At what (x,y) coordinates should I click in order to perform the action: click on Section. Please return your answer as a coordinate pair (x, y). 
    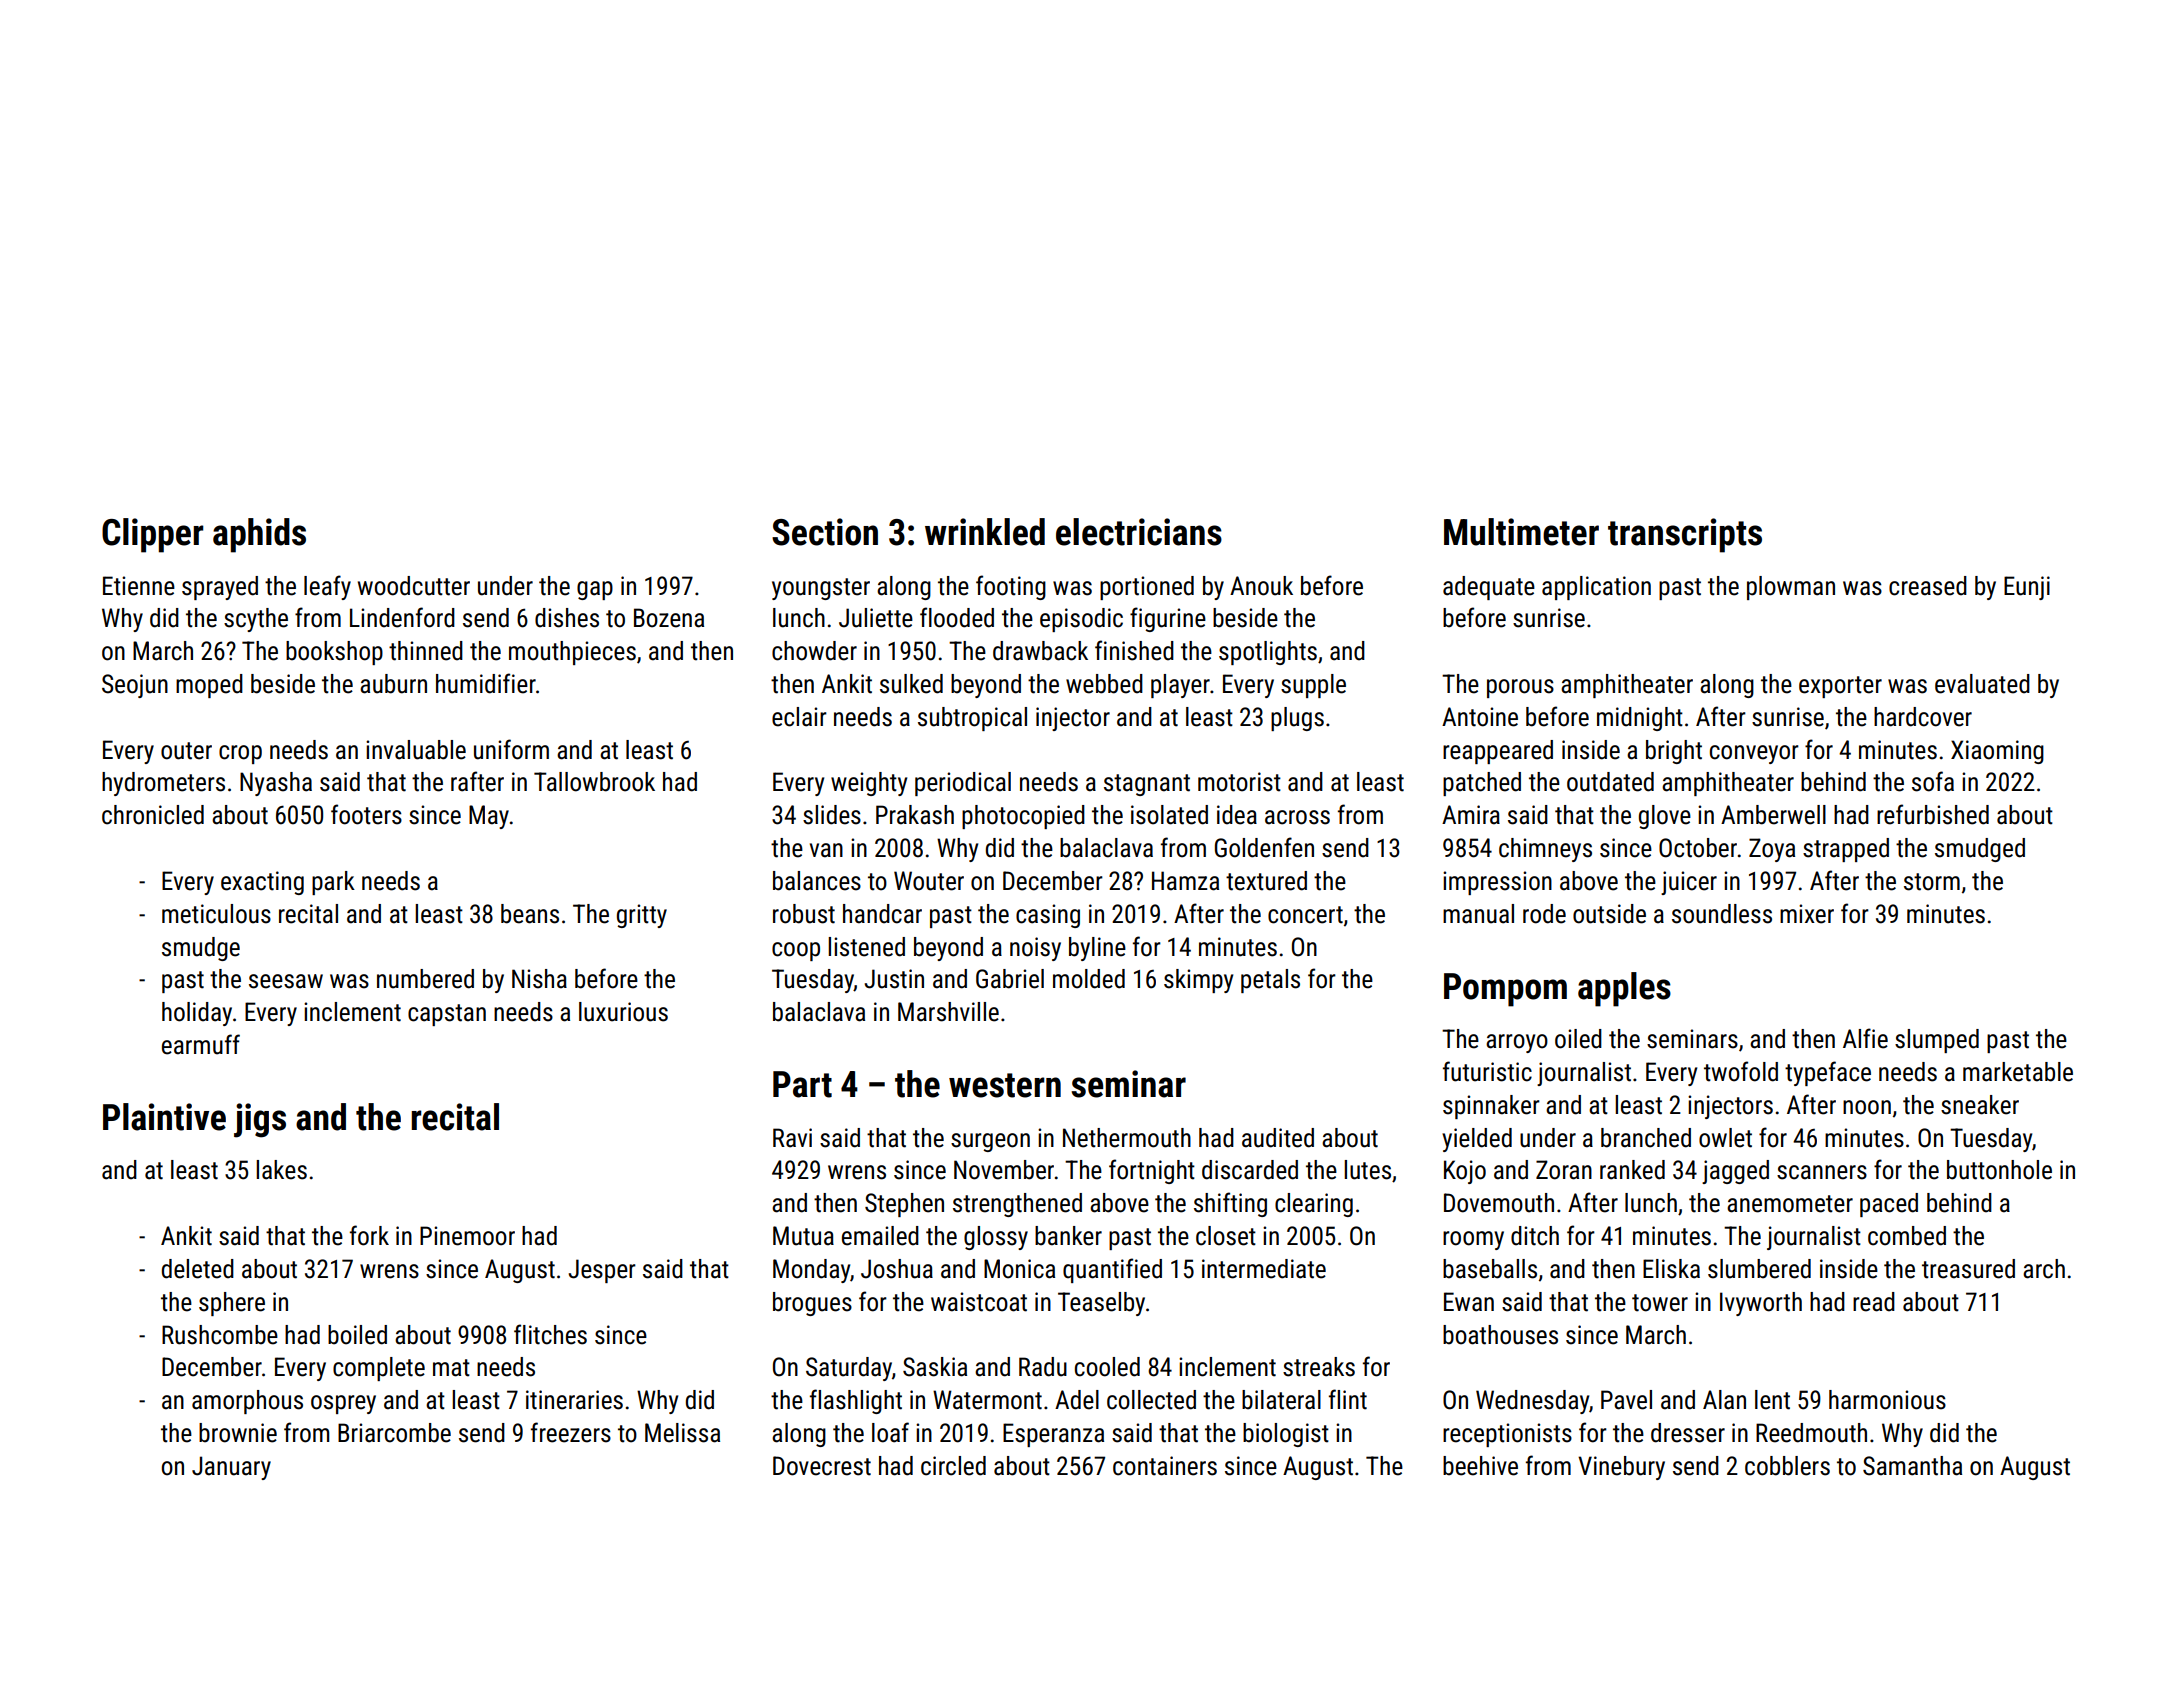
    Looking at the image, I should click on (825, 532).
